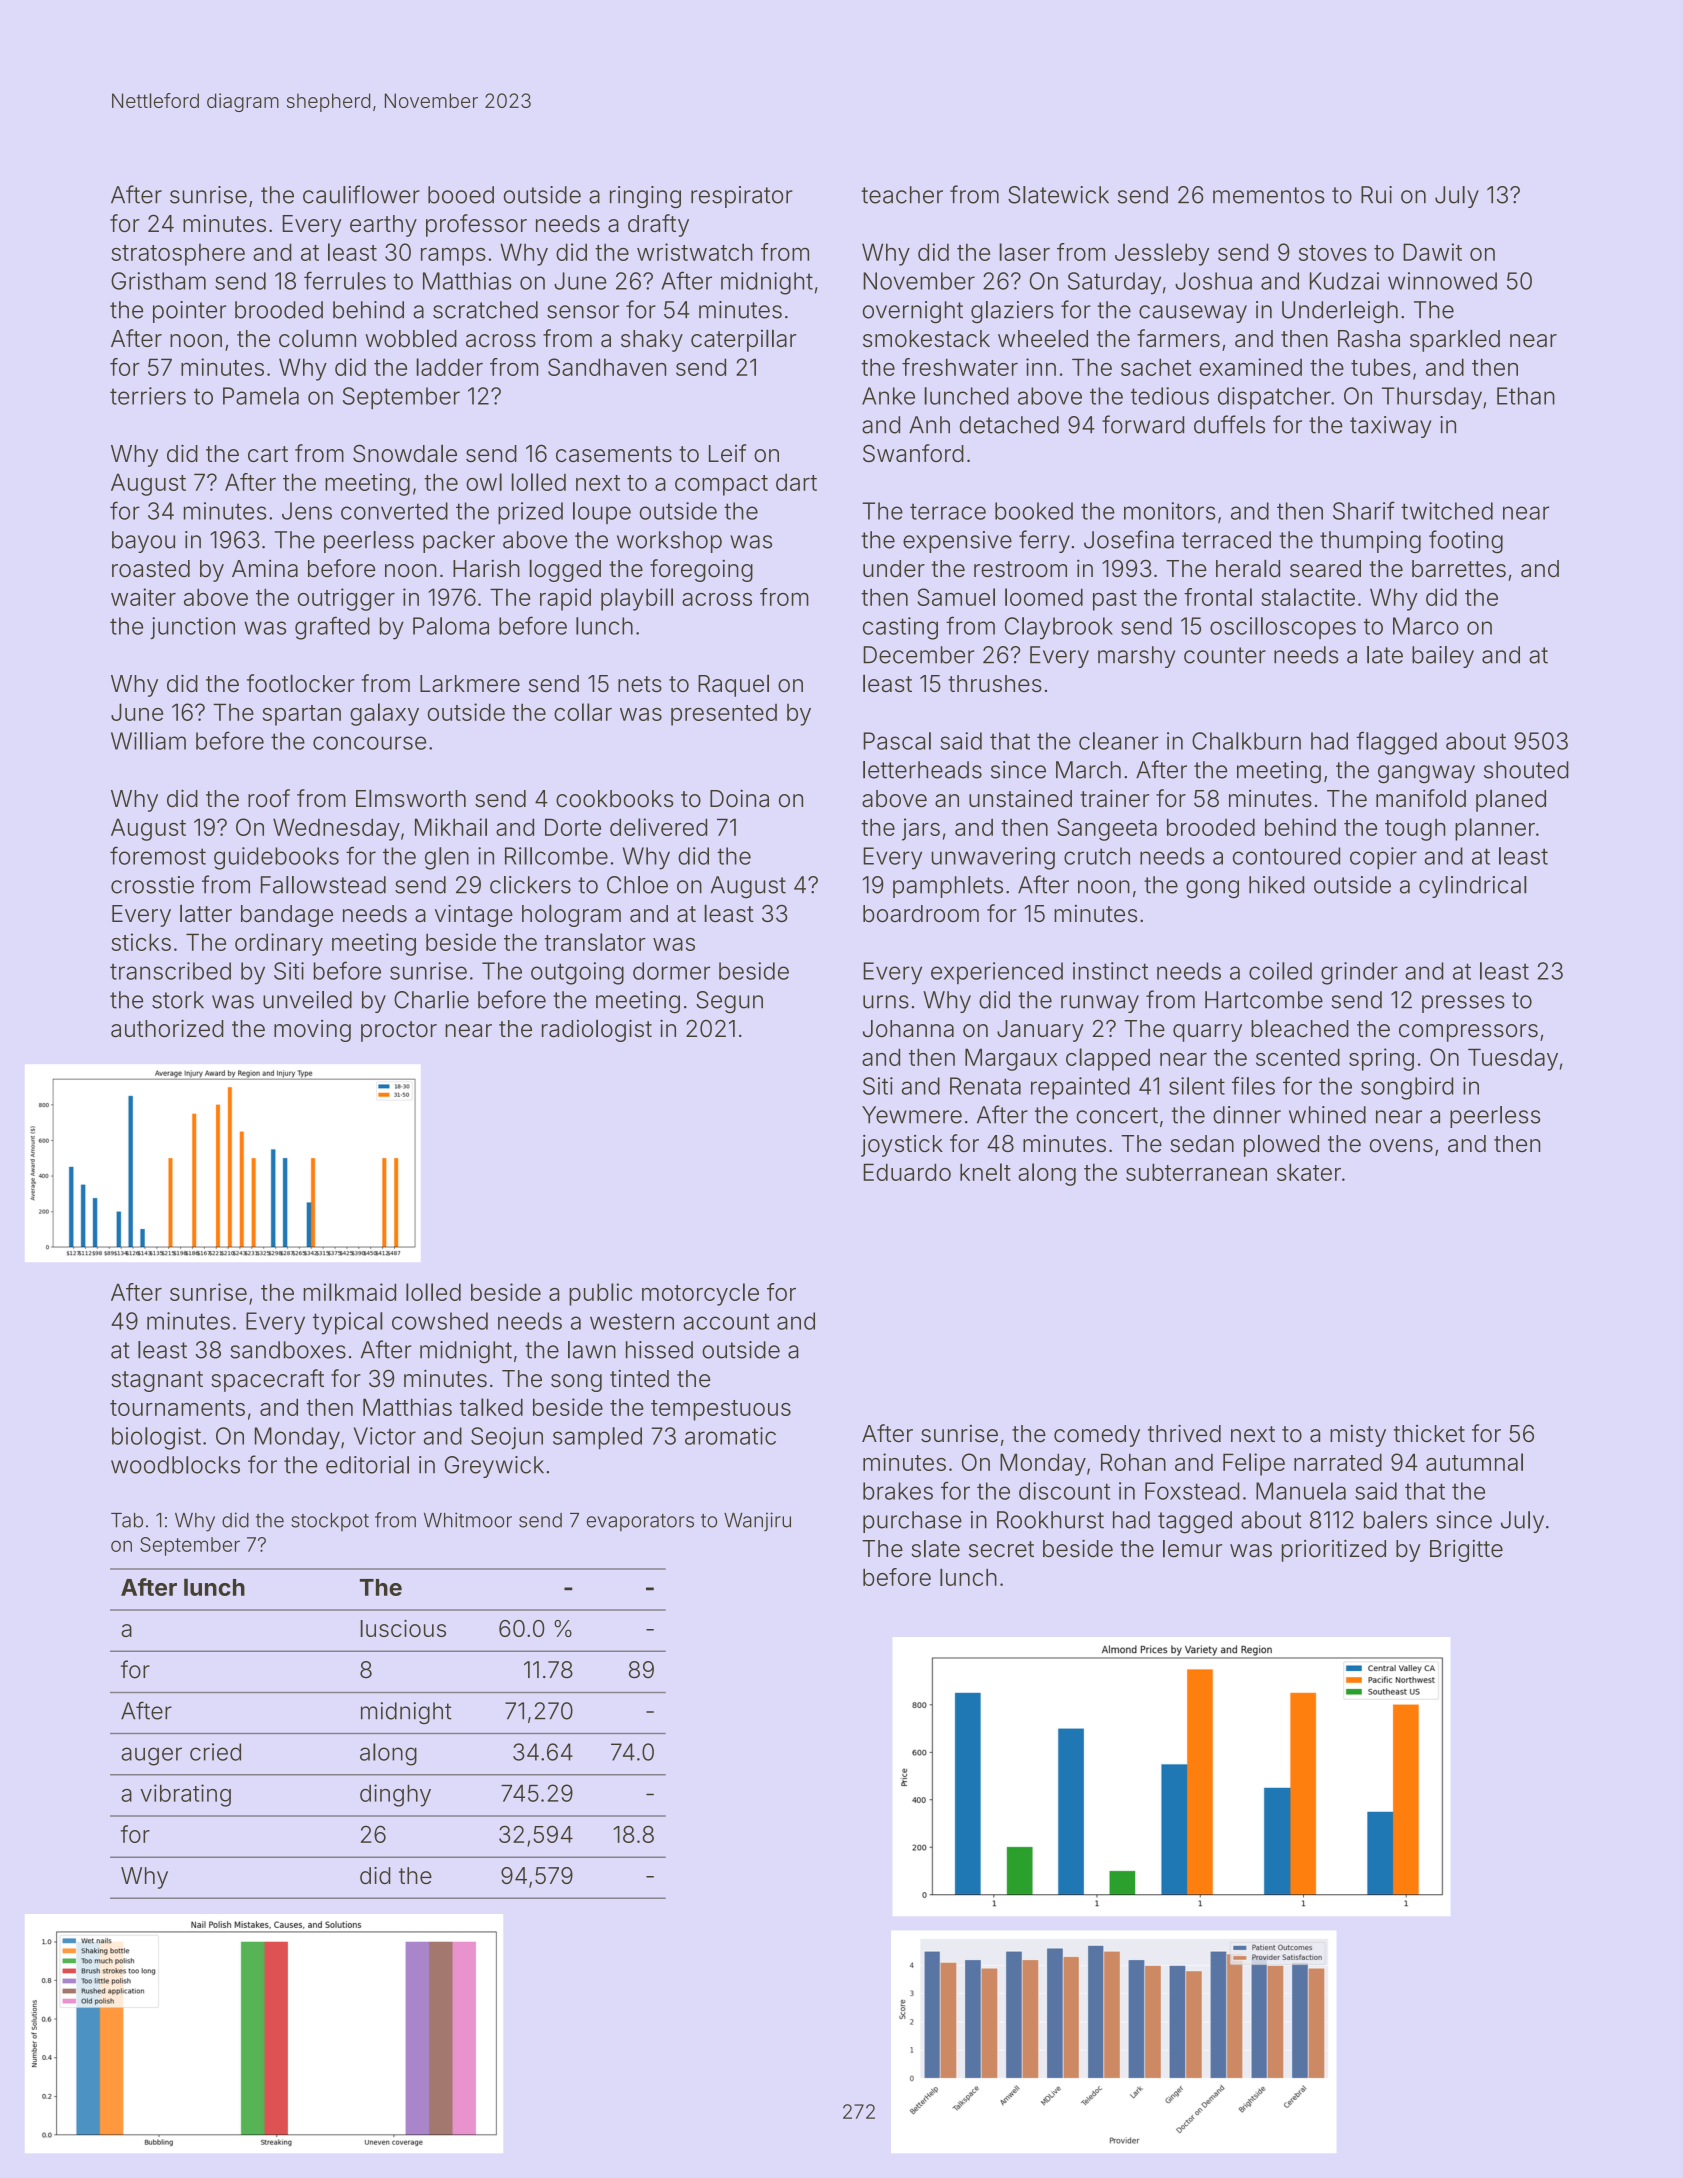 The image size is (1683, 2178). Describe the element at coordinates (1269, 195) in the screenshot. I see `mementos` at that location.
